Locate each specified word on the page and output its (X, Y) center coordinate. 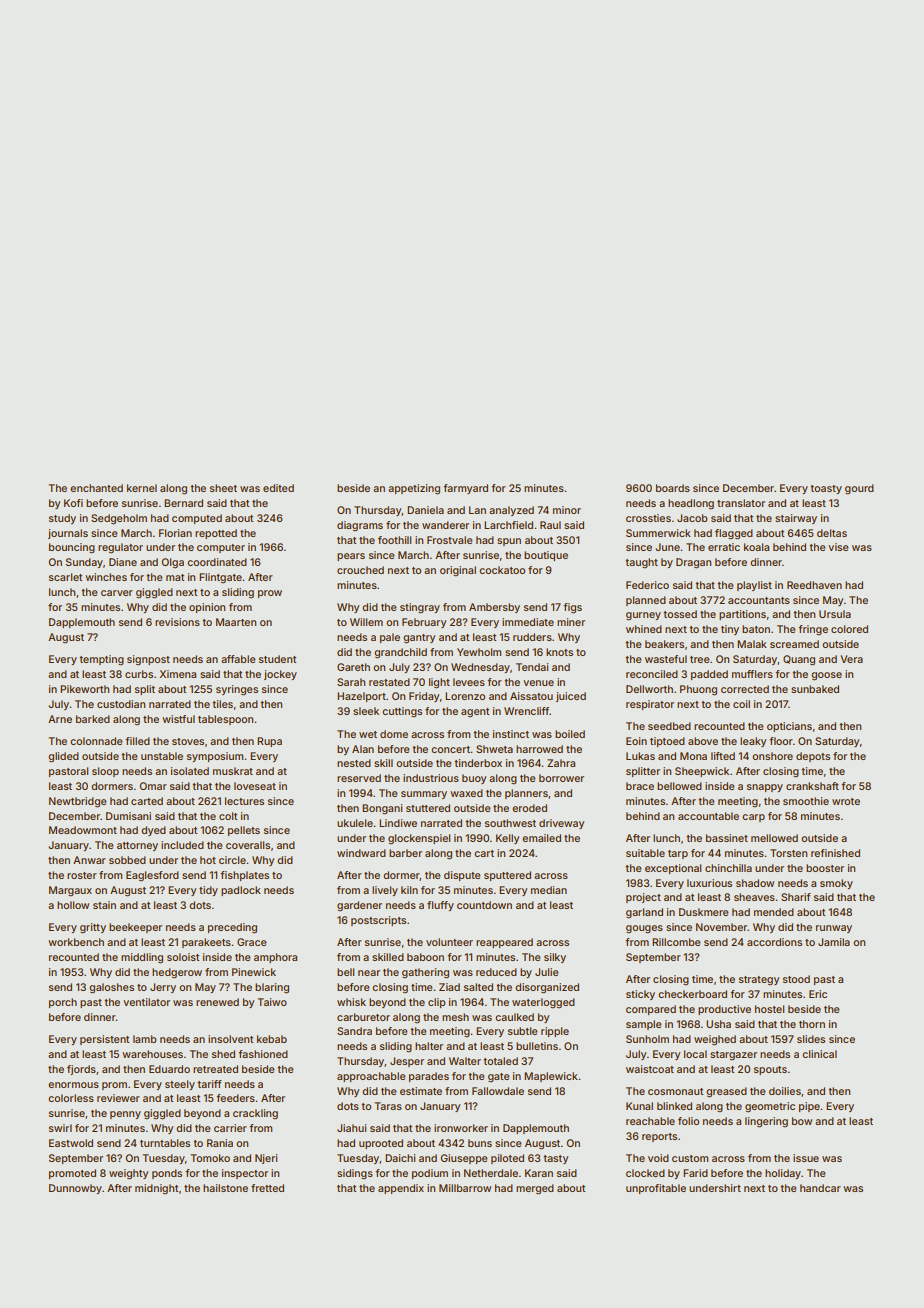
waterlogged (543, 1003)
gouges (644, 929)
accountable (708, 816)
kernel (142, 488)
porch (63, 1003)
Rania (220, 1143)
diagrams (360, 526)
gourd (859, 489)
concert (451, 749)
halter (429, 1046)
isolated (190, 771)
